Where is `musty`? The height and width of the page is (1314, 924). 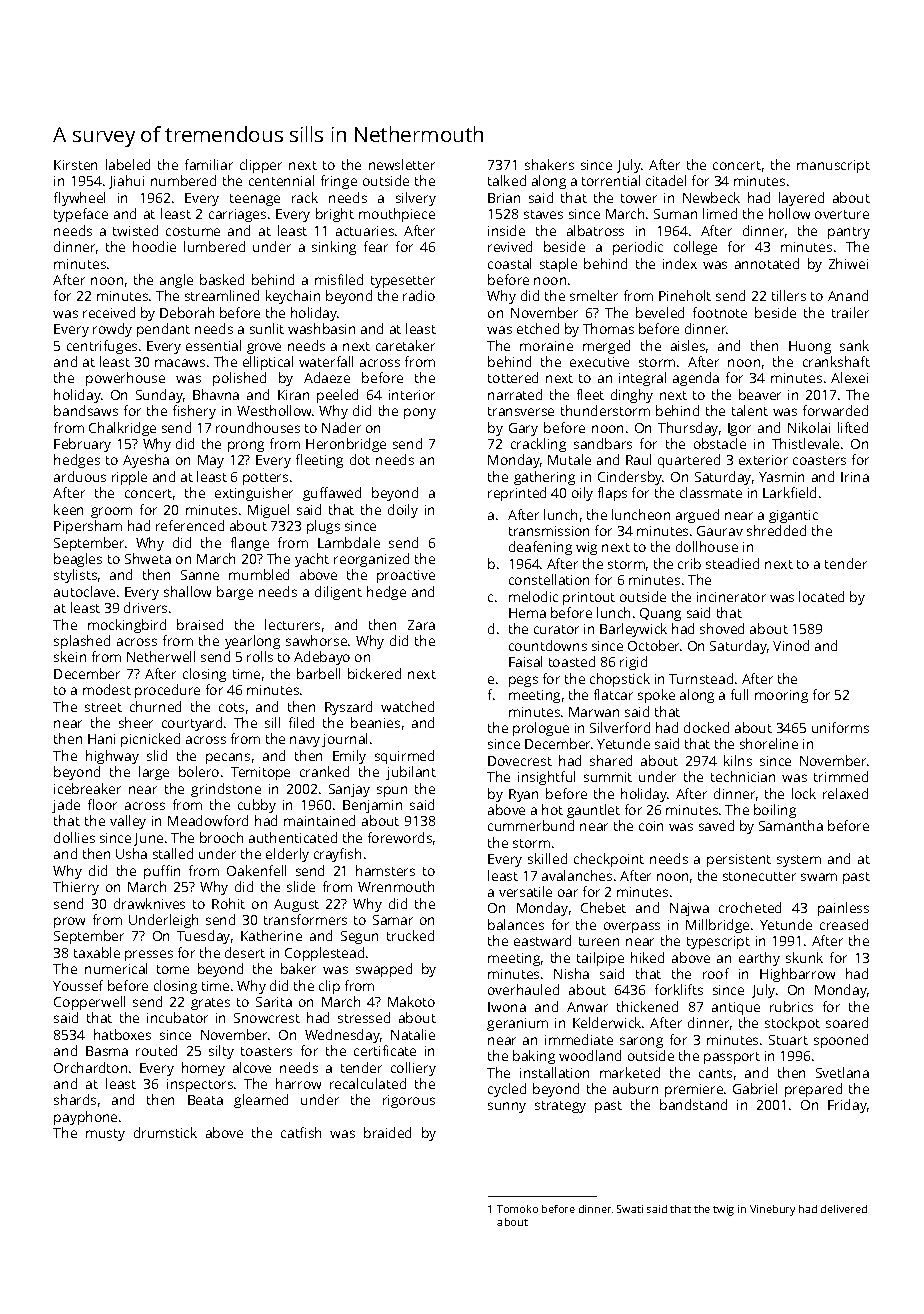 musty is located at coordinates (105, 1135).
